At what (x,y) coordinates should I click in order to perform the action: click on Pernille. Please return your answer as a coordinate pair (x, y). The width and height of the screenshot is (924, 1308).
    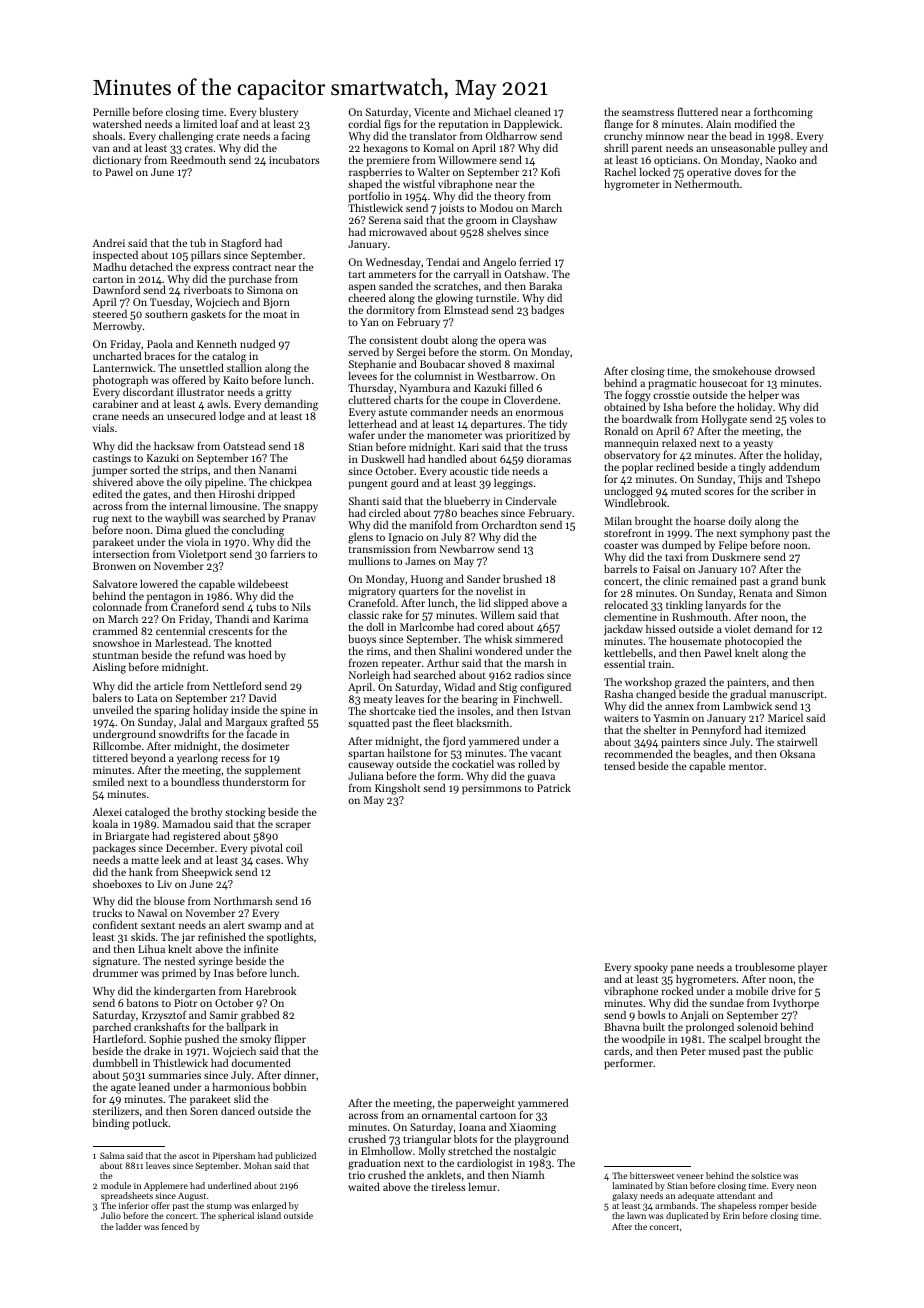
    Looking at the image, I should click on (111, 111).
